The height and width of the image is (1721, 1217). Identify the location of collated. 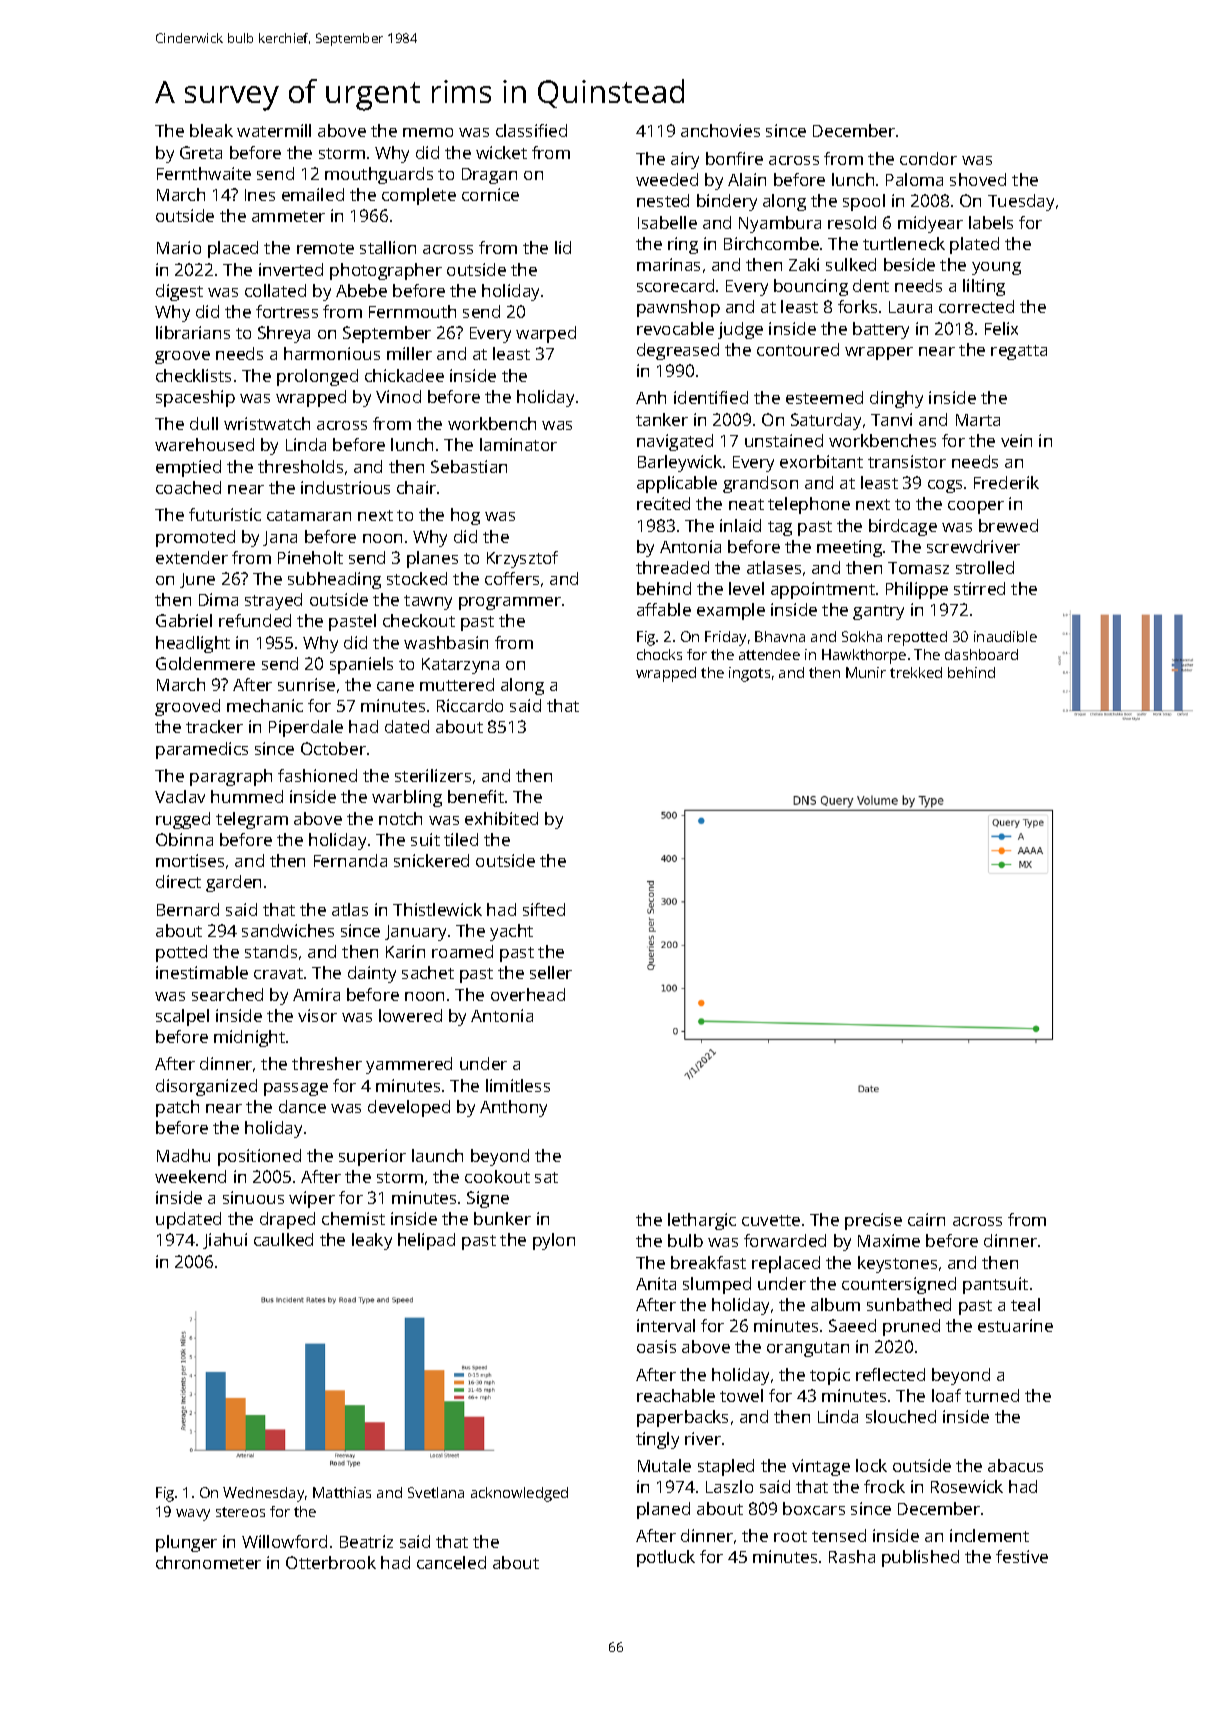
(275, 290).
